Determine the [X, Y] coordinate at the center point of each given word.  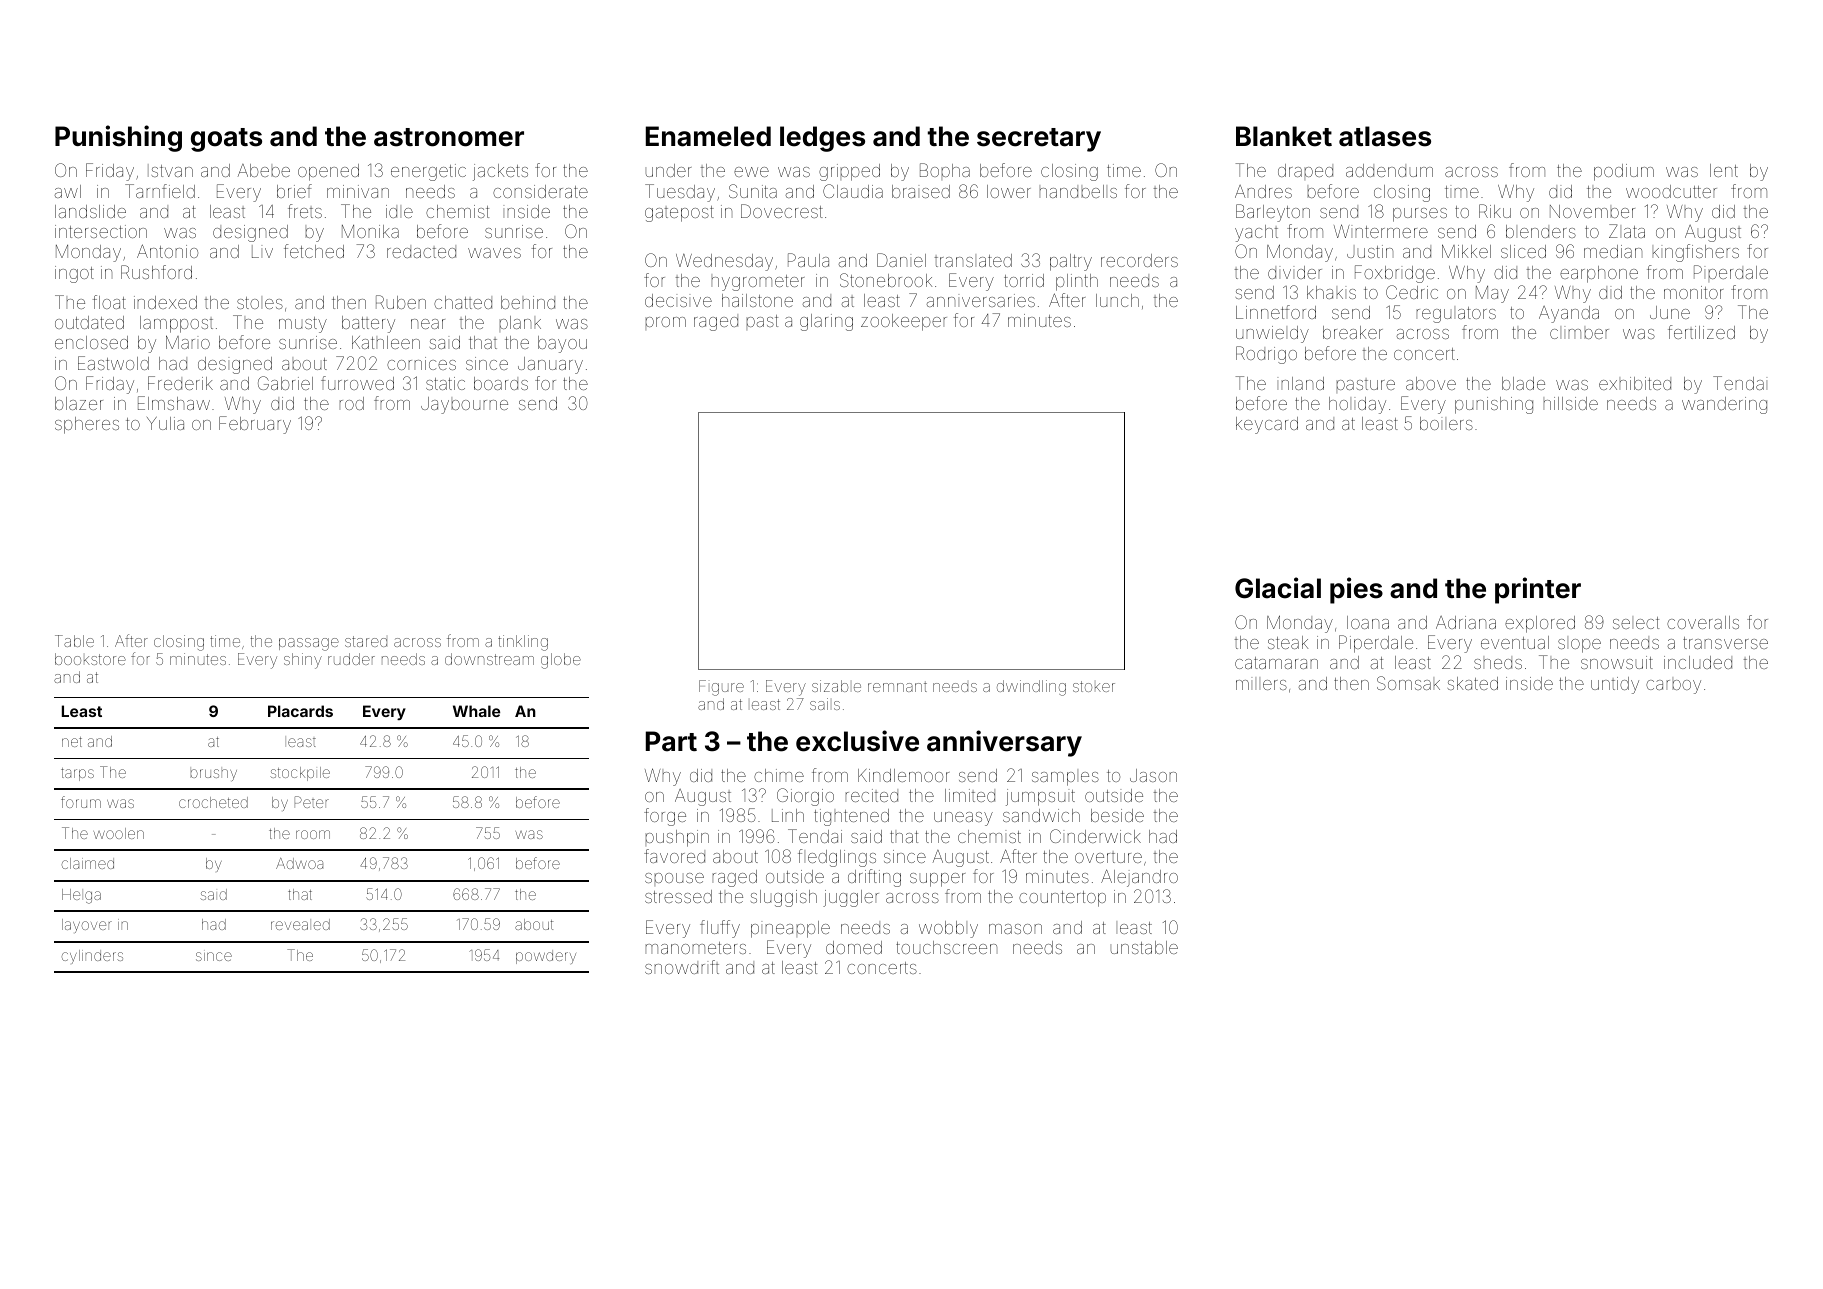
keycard [1267, 425]
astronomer [449, 137]
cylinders [92, 957]
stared [366, 641]
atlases [1385, 136]
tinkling [523, 643]
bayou [562, 344]
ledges [822, 139]
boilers [1446, 423]
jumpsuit [1040, 797]
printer [1538, 590]
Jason [1153, 775]
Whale [476, 711]
